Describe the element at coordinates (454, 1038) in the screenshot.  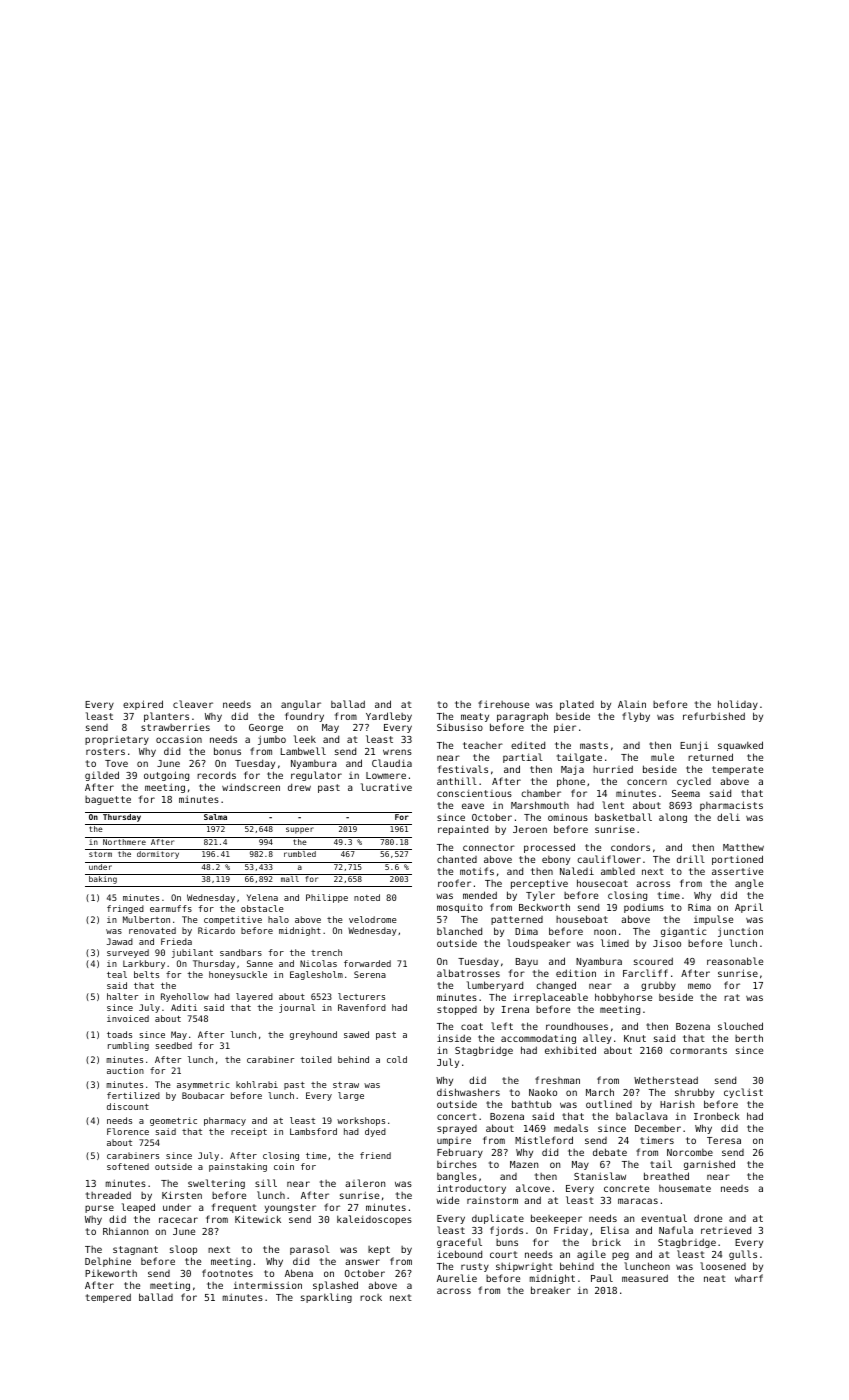
I see `inside` at that location.
